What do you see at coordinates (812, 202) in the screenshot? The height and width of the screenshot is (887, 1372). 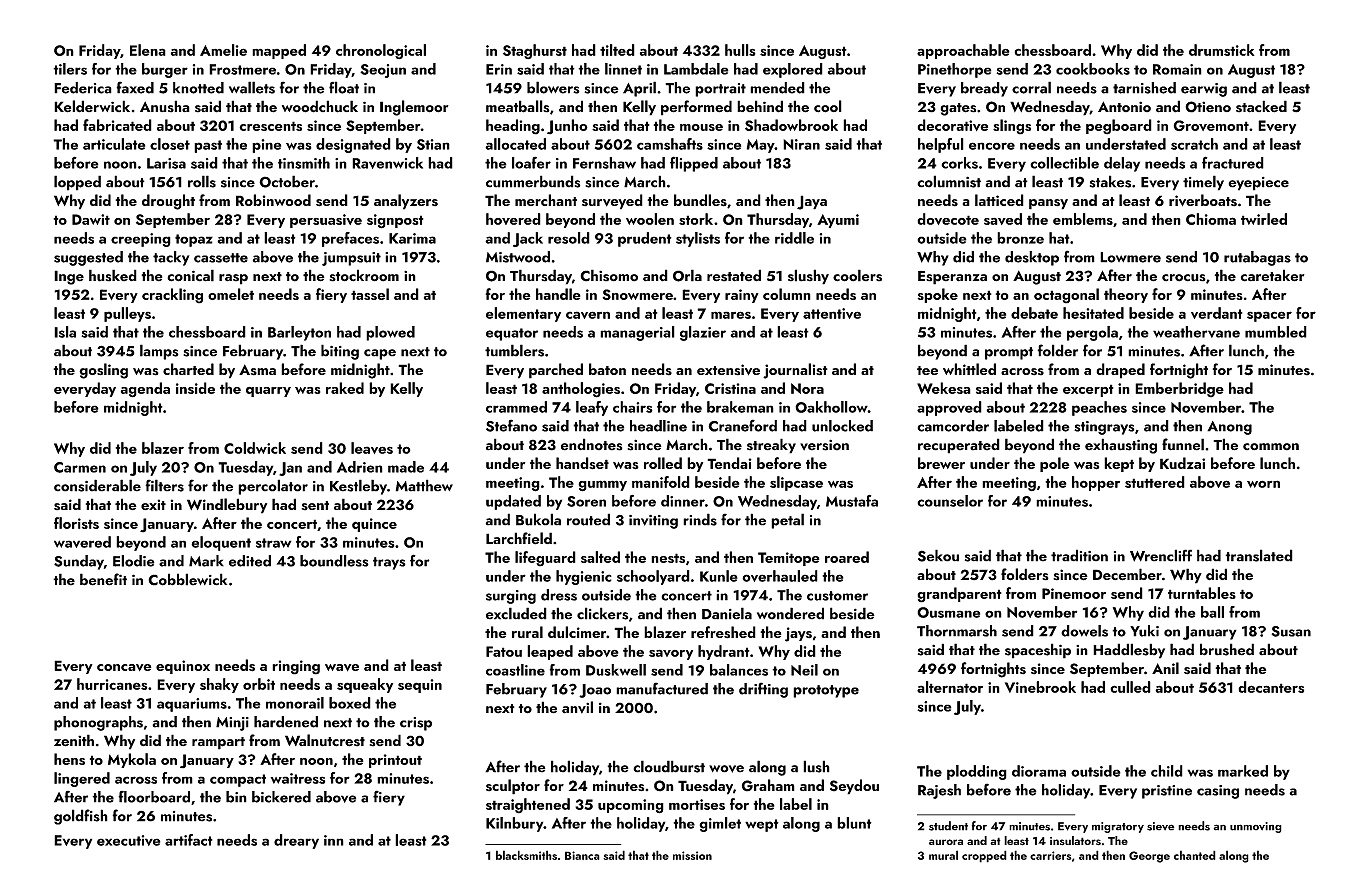 I see `Jaya` at bounding box center [812, 202].
